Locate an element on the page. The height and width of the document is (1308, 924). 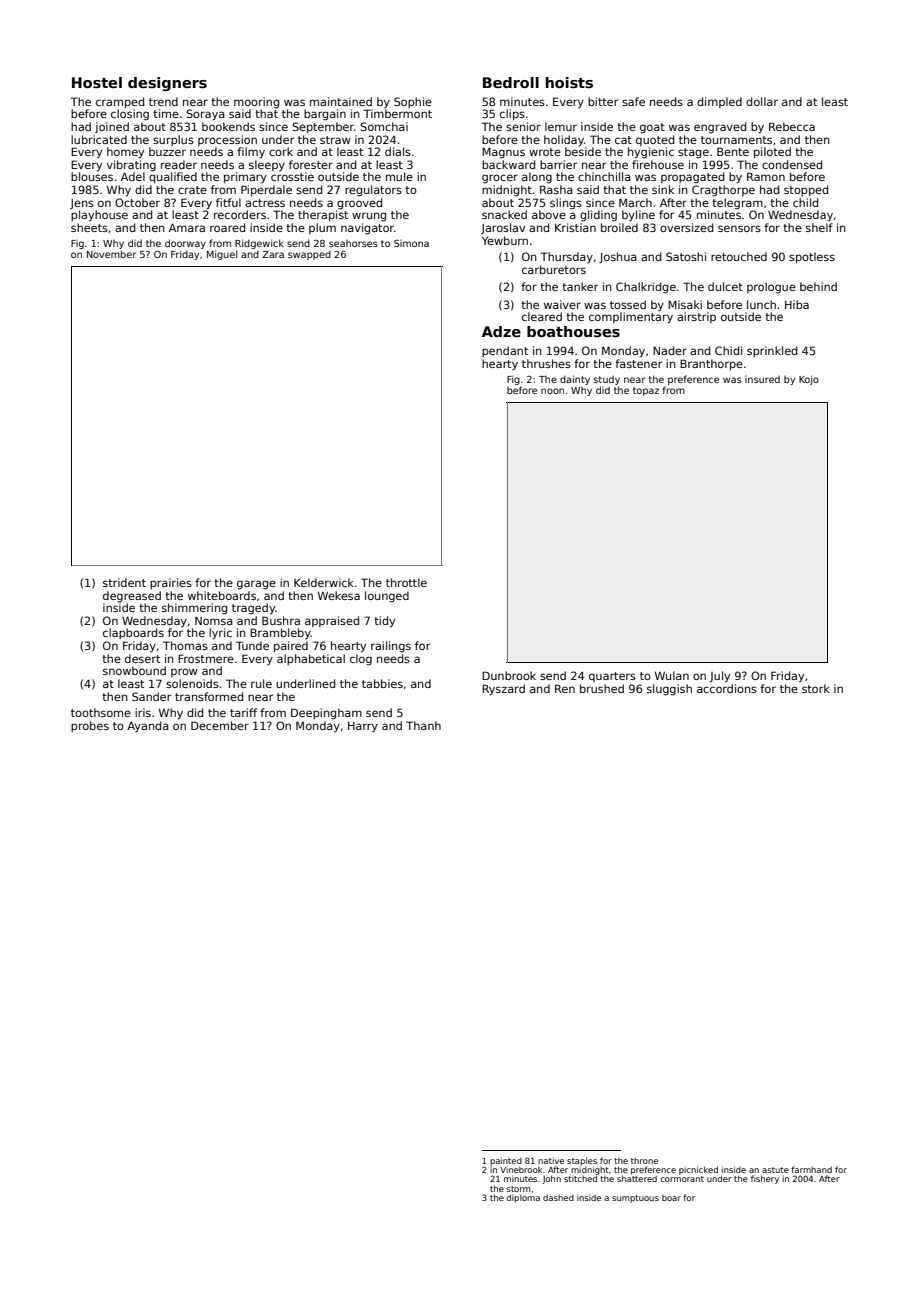
diploma is located at coordinates (523, 1198).
